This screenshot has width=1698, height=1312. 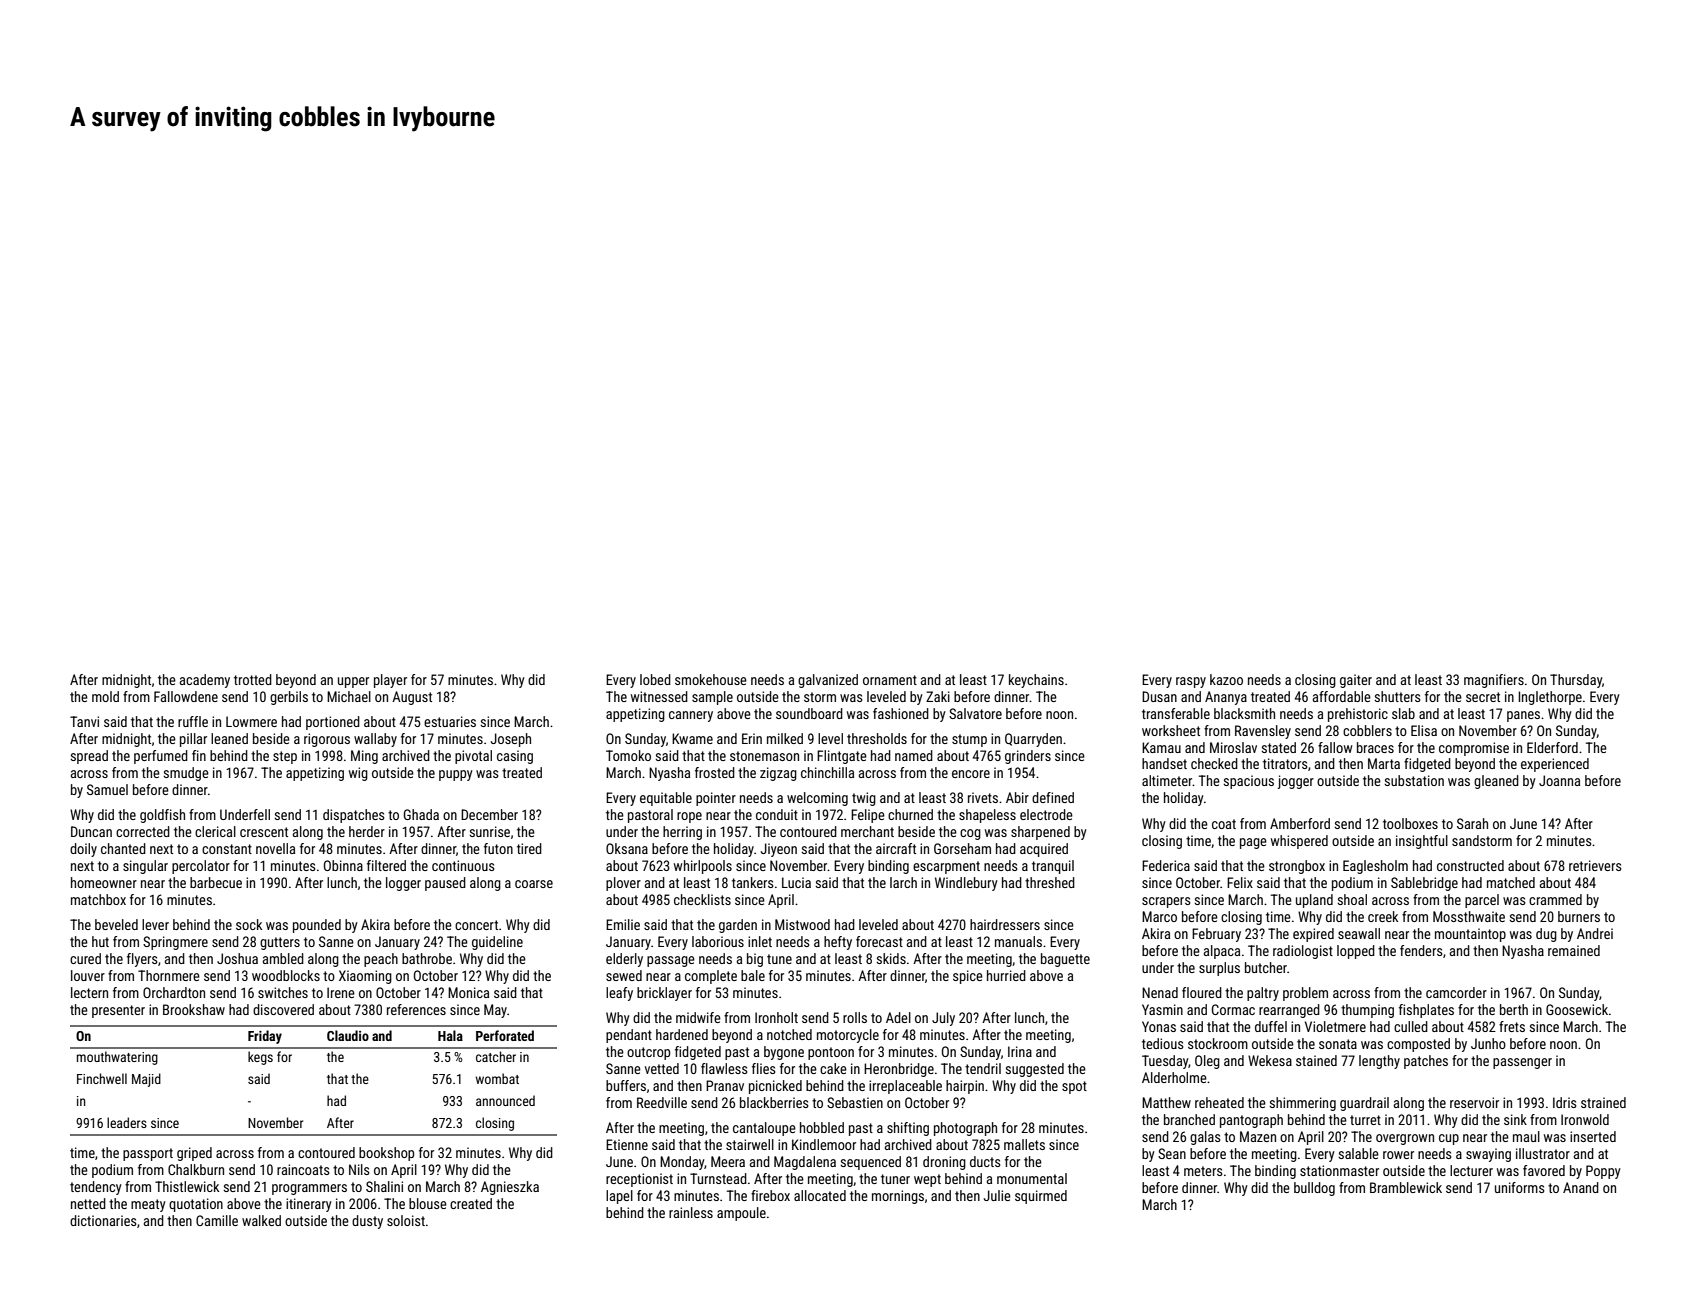 I want to click on trotted, so click(x=253, y=679).
